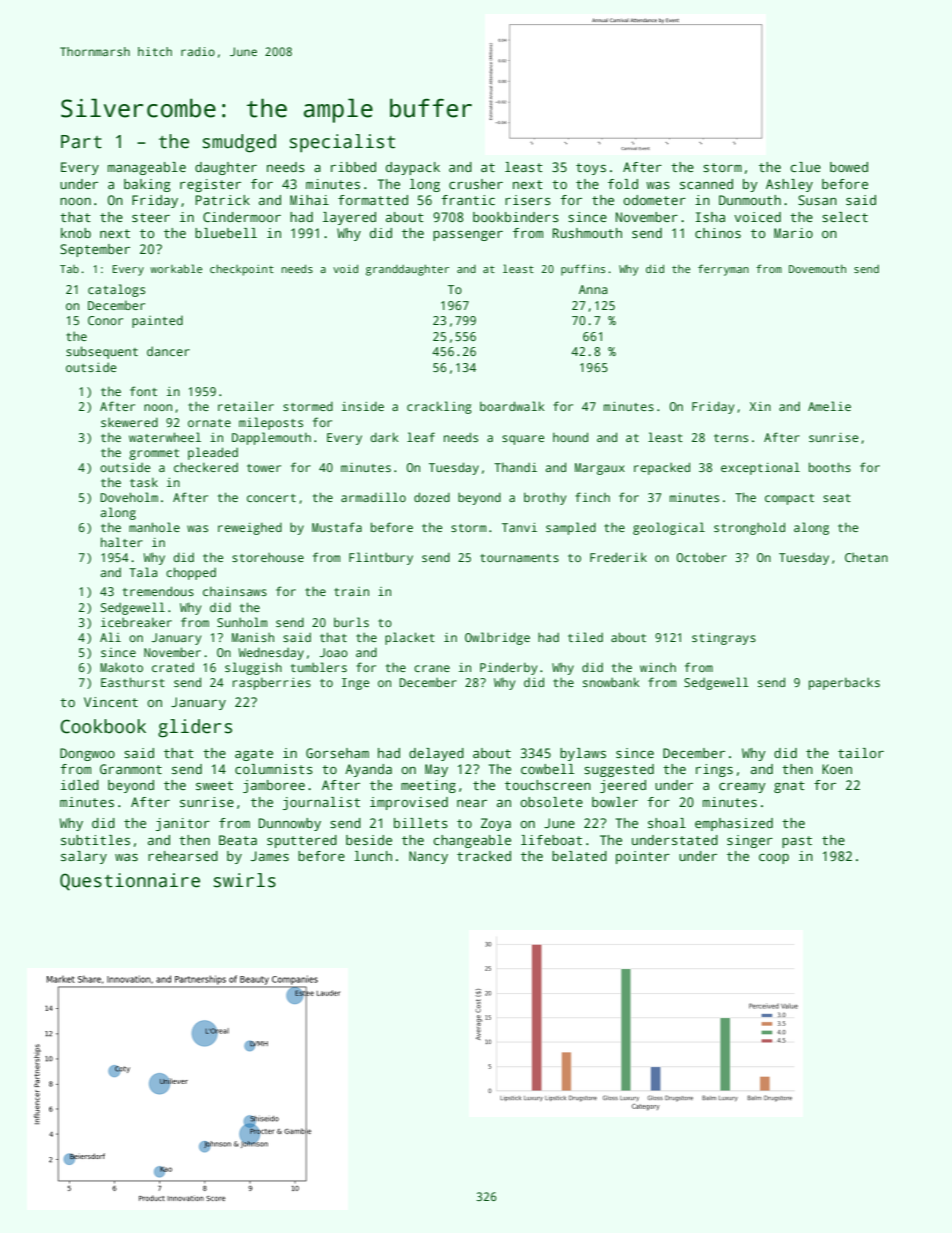 The image size is (952, 1233). Describe the element at coordinates (519, 527) in the document. I see `Tanvi` at that location.
